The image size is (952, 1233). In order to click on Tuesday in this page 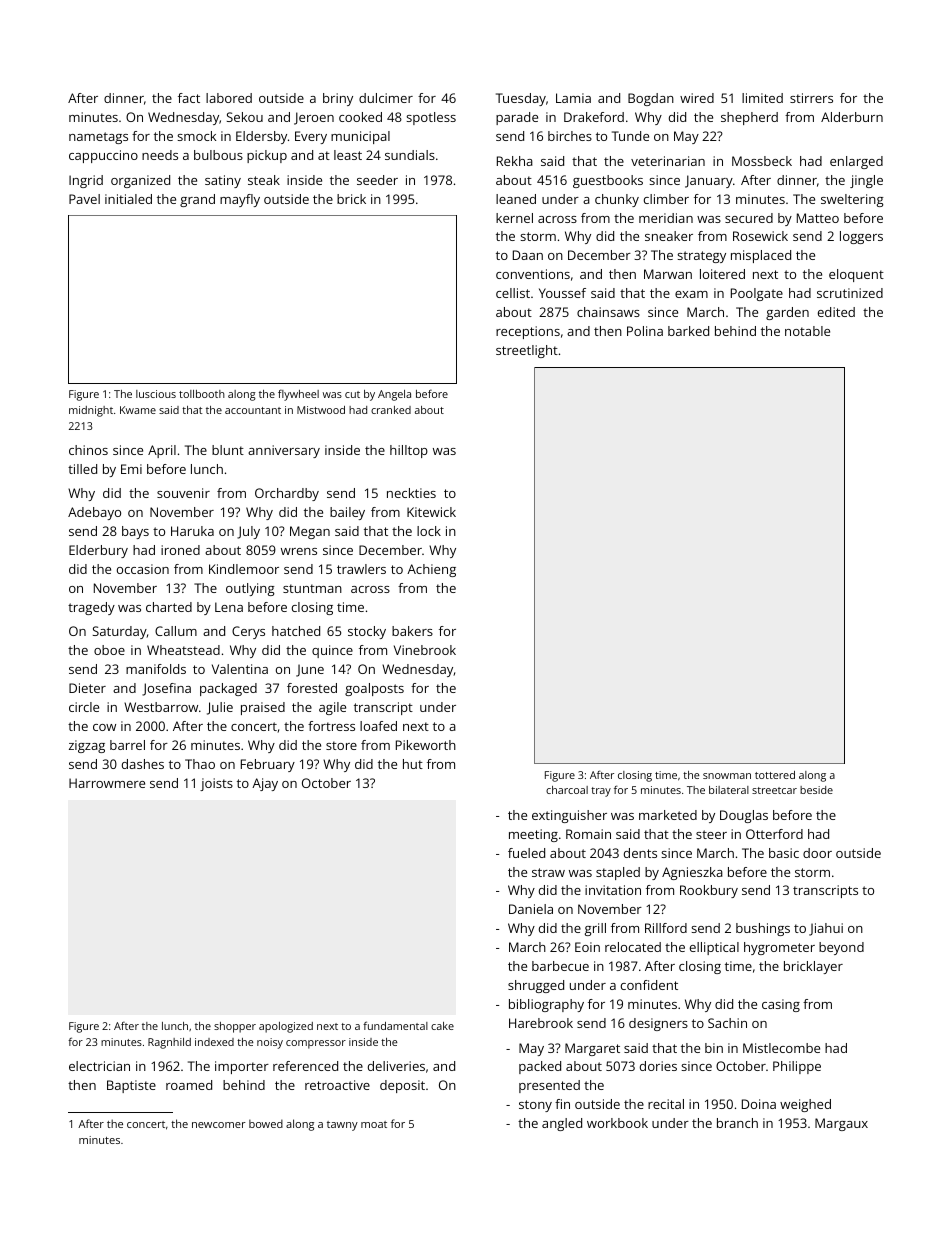, I will do `click(521, 99)`.
